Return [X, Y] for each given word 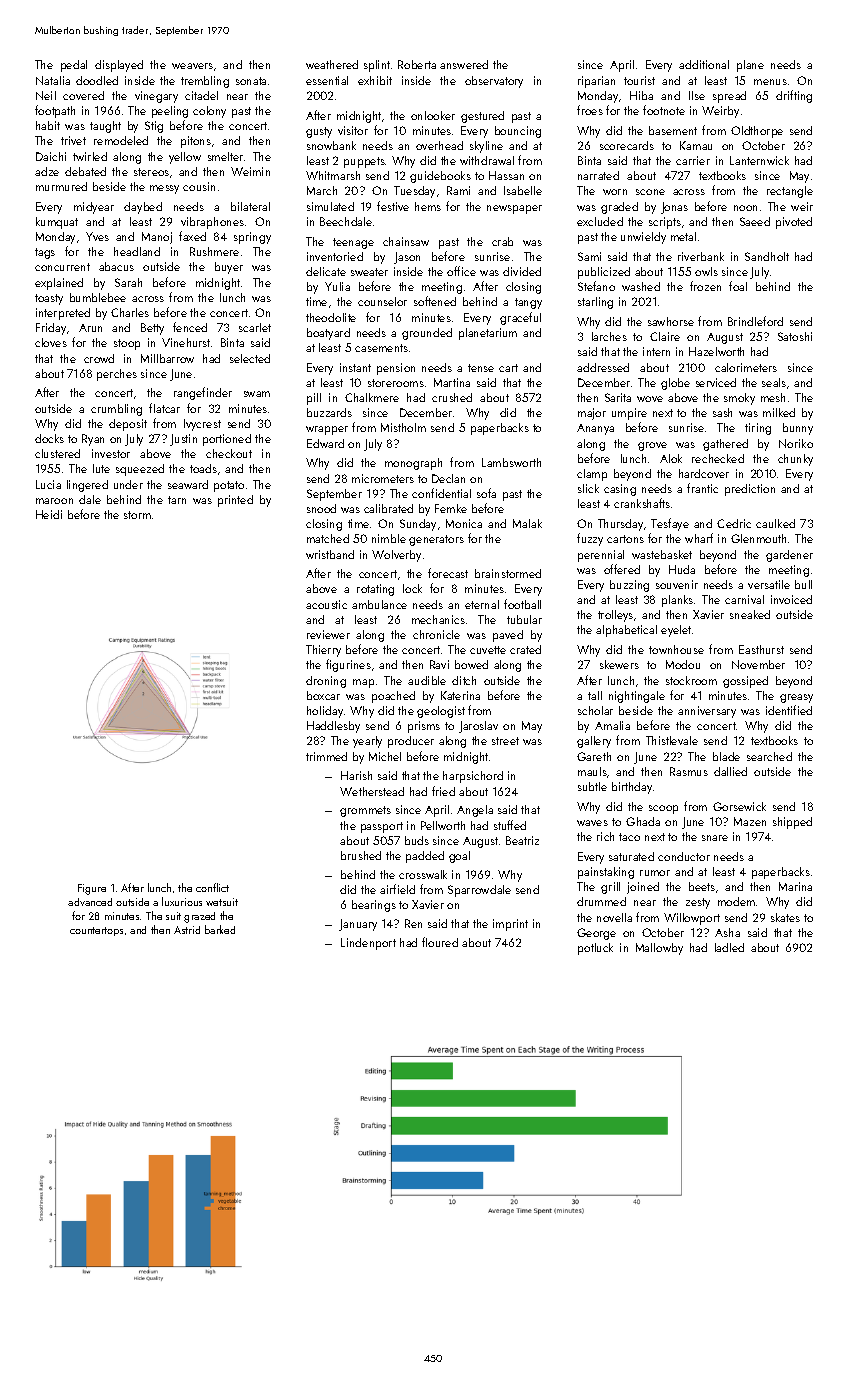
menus [770, 82]
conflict [212, 887]
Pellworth [443, 825]
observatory [494, 82]
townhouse [676, 649]
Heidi [49, 514]
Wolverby [396, 556]
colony [209, 112]
